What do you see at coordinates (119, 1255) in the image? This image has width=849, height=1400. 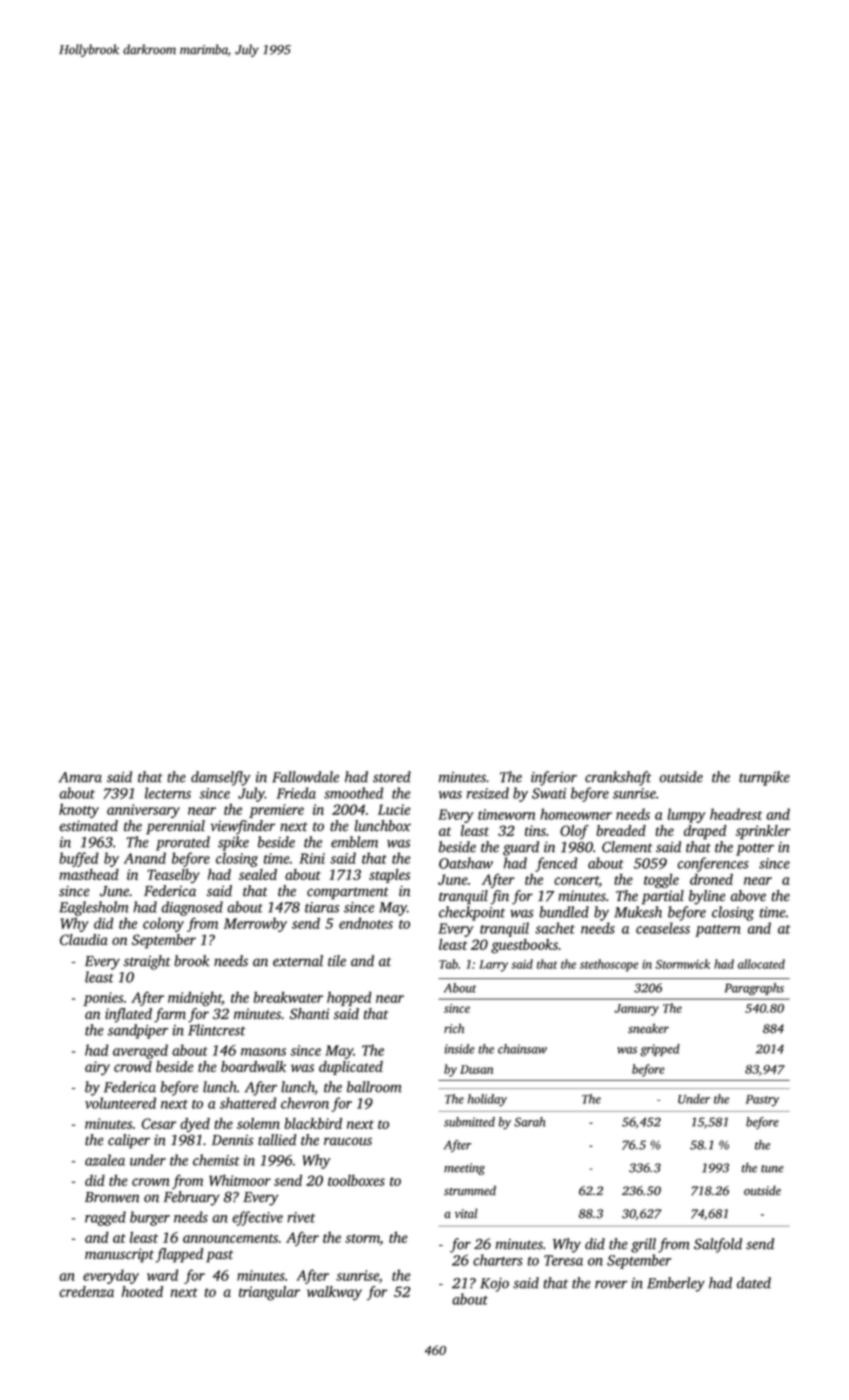 I see `manuscript` at bounding box center [119, 1255].
